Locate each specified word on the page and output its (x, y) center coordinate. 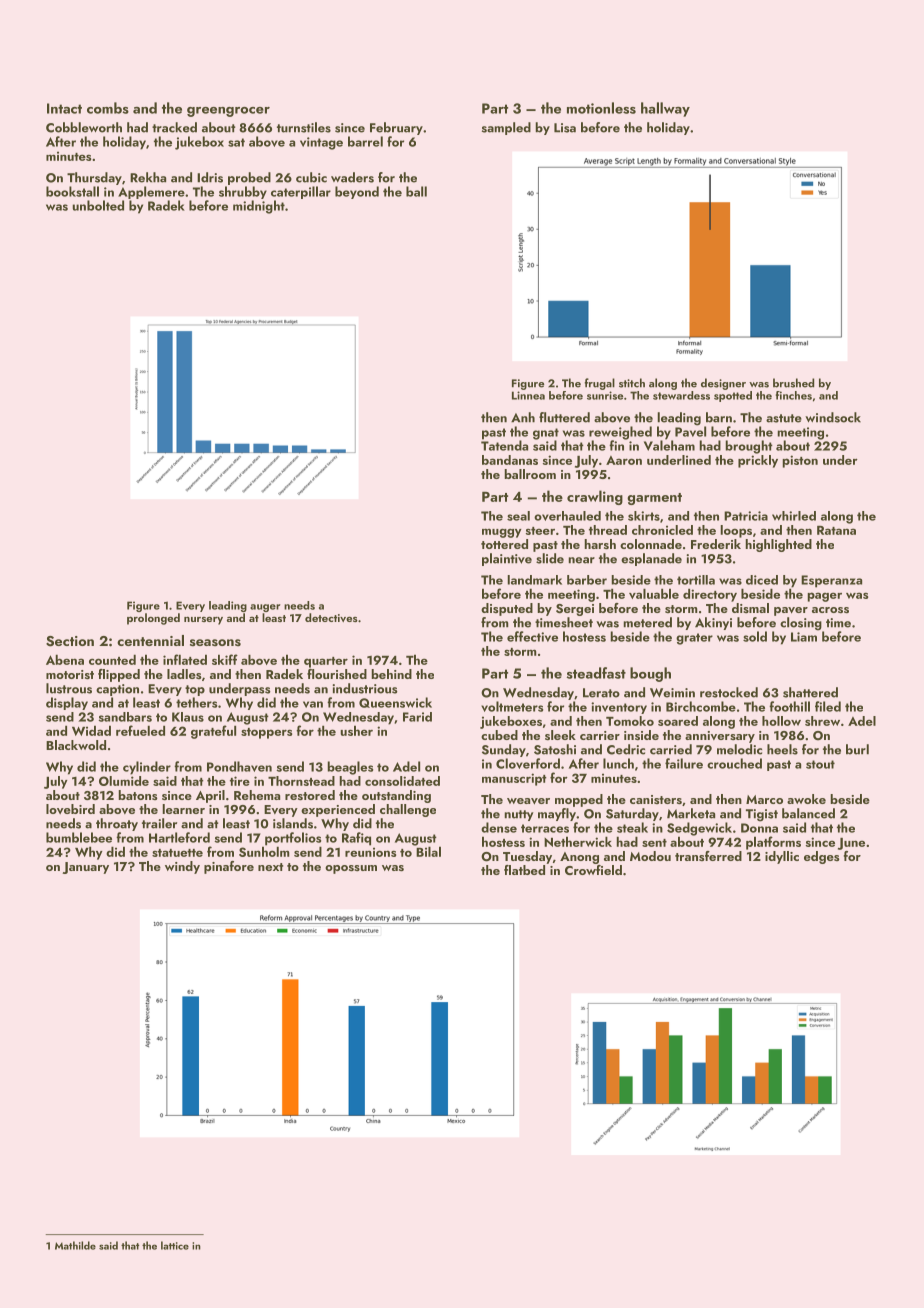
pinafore (229, 867)
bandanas (510, 460)
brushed (793, 383)
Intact (64, 108)
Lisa (565, 128)
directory (710, 595)
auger (265, 608)
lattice (175, 1245)
